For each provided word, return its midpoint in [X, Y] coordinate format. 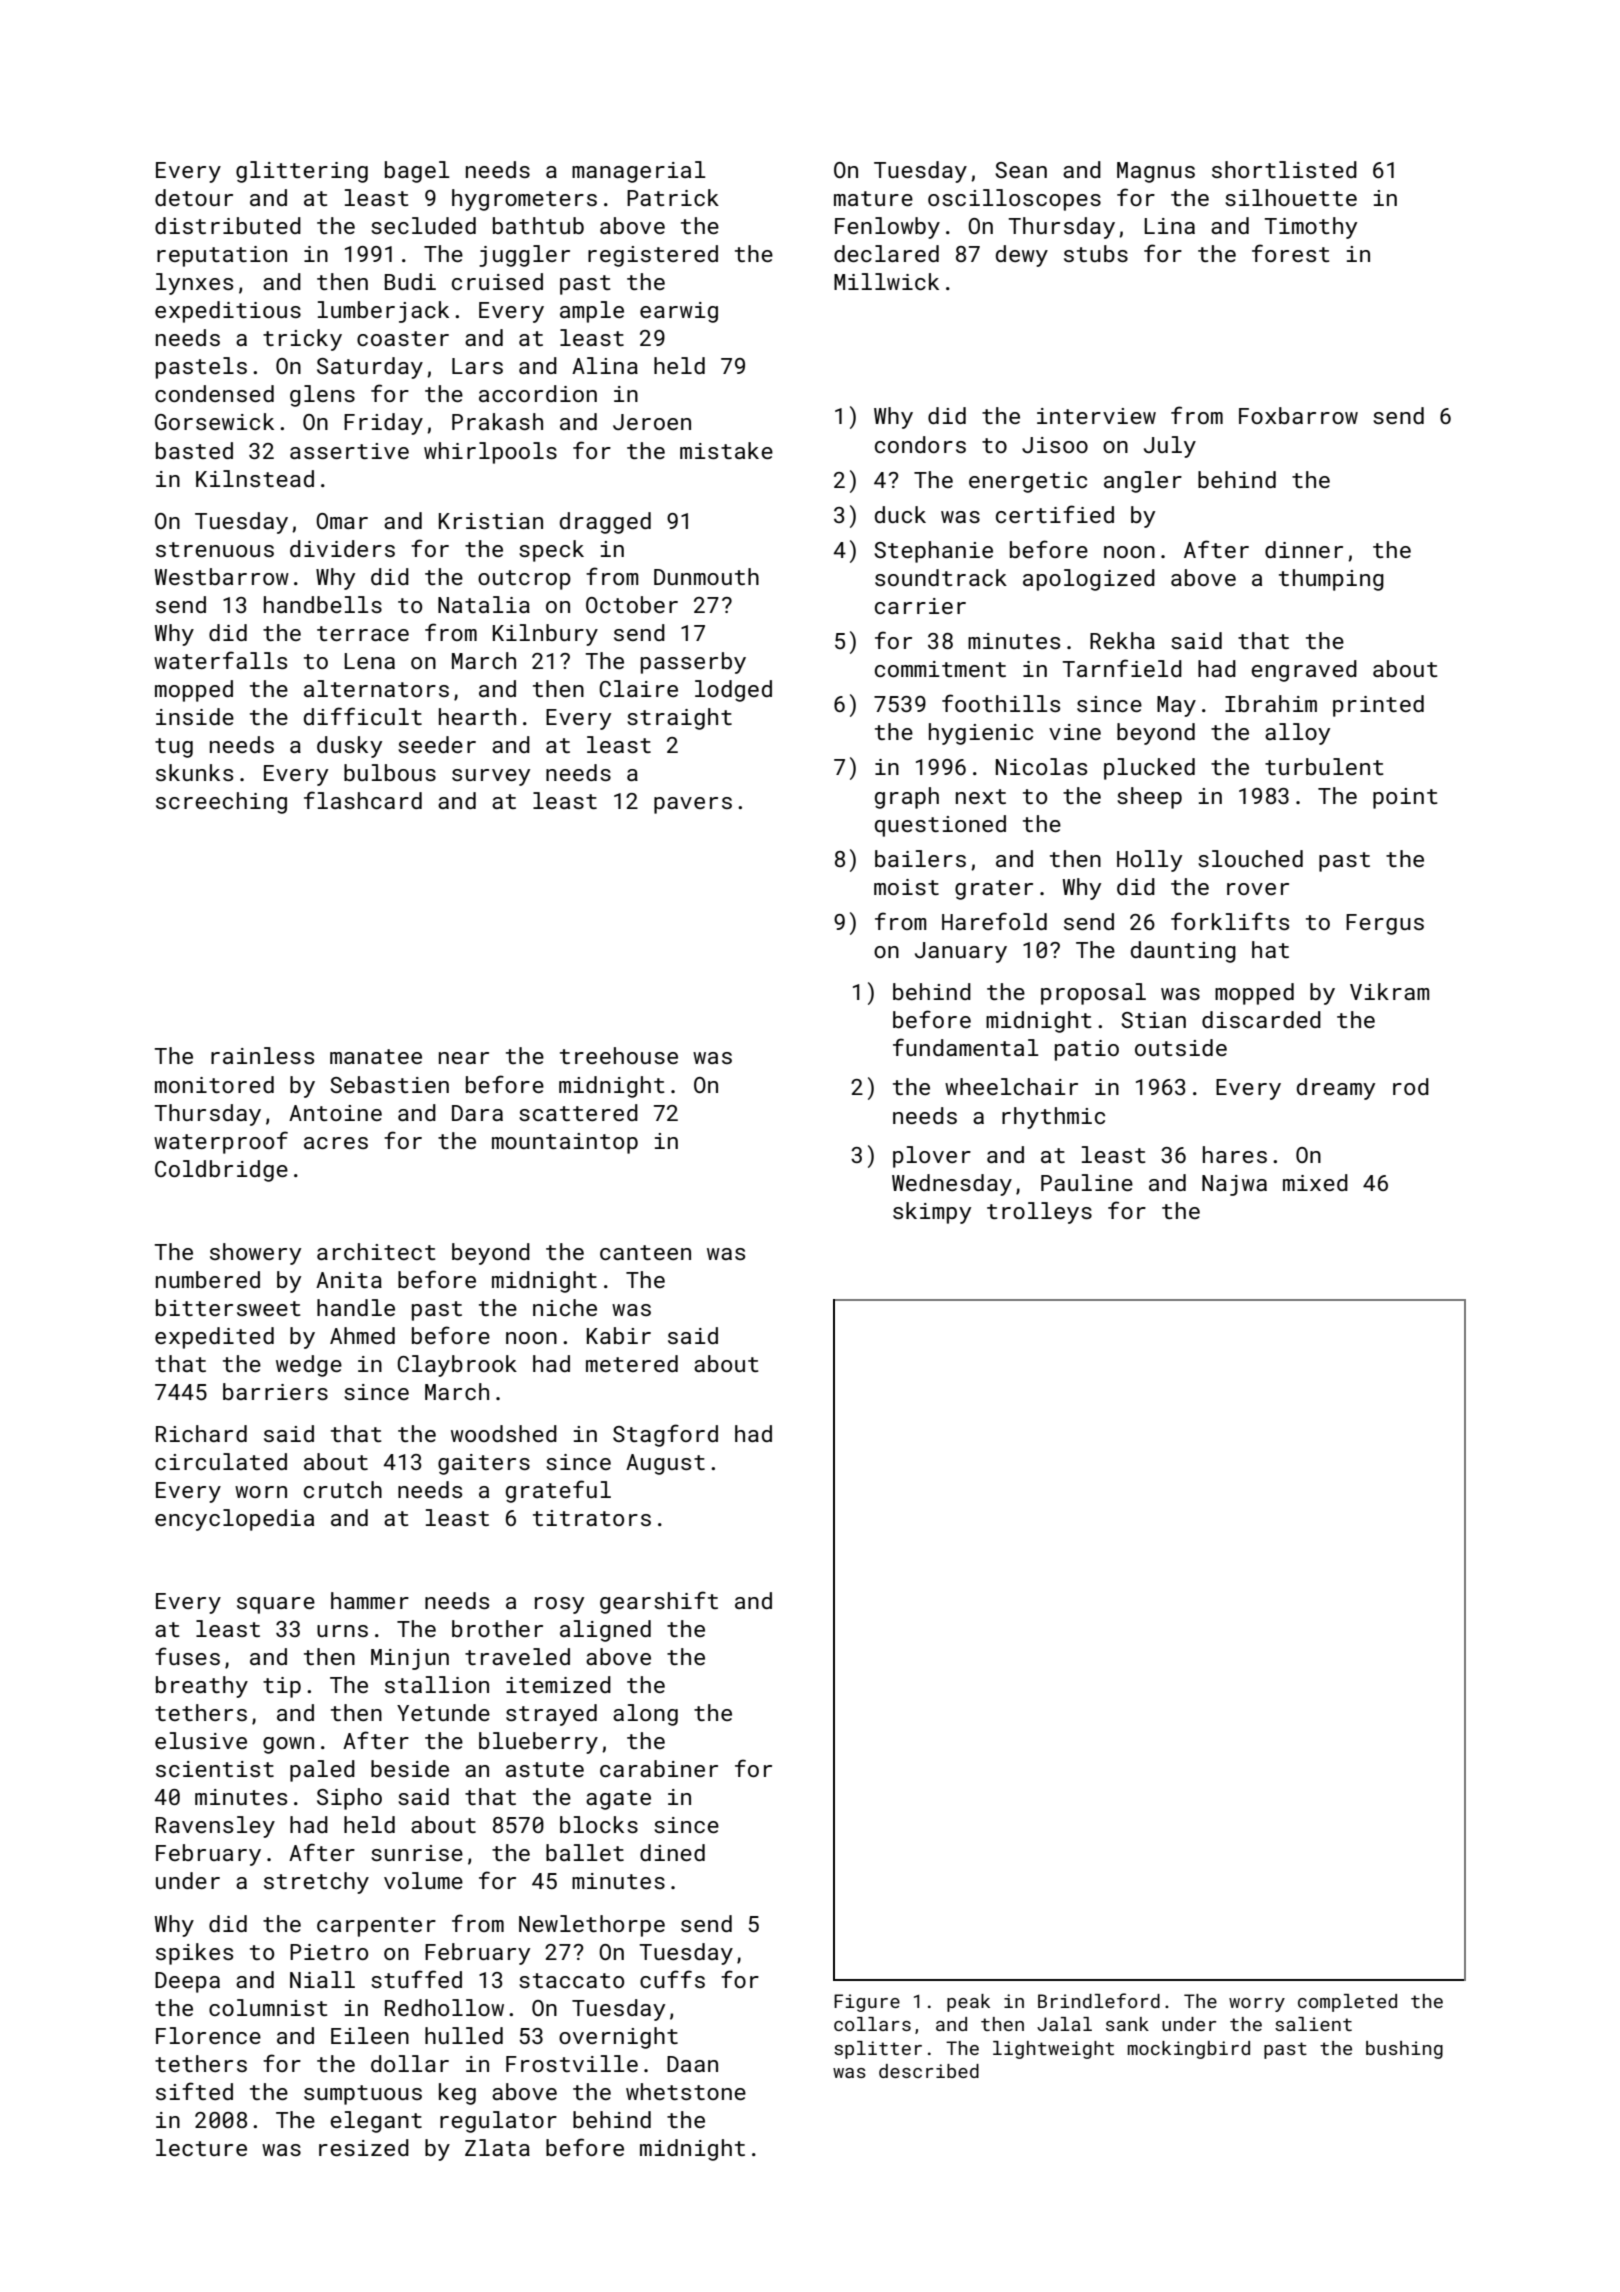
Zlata [497, 2147]
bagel [417, 172]
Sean [1021, 170]
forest [1291, 253]
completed [1347, 2003]
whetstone [686, 2091]
